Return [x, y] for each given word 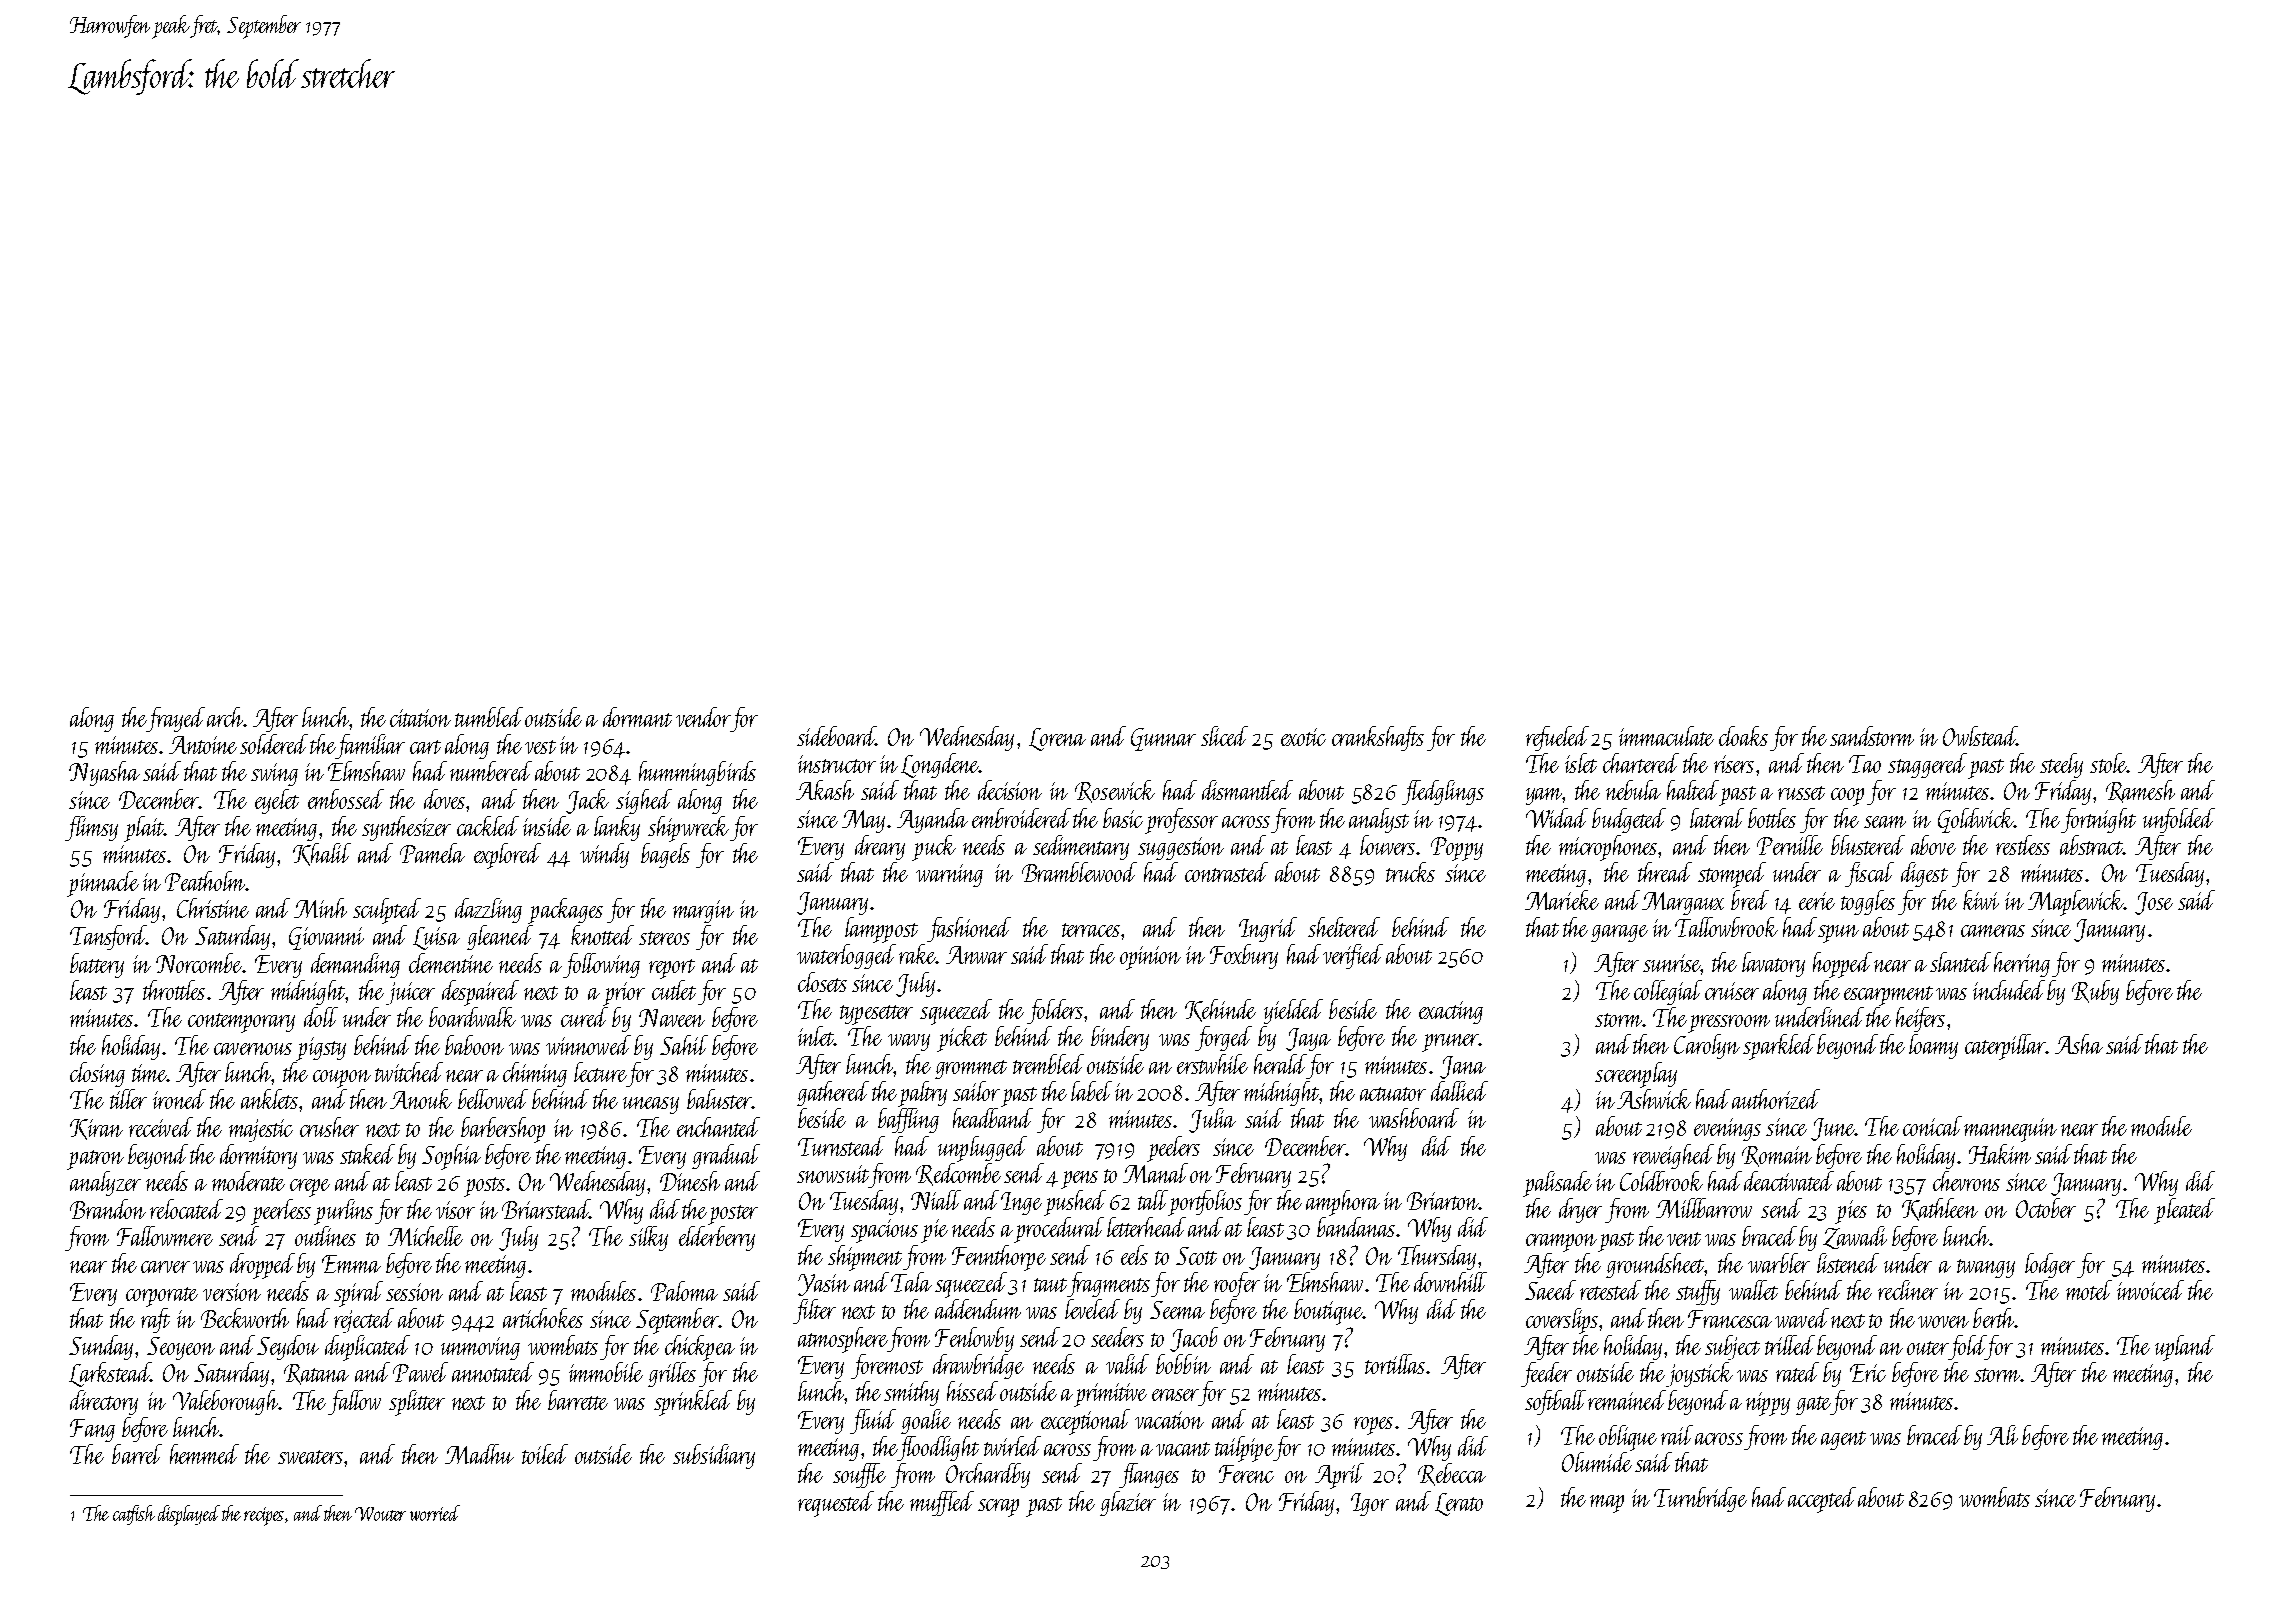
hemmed [204, 1454]
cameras [1993, 931]
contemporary [241, 1023]
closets [822, 982]
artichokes [543, 1318]
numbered [491, 771]
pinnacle [103, 884]
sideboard [836, 736]
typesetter [876, 1015]
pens [1079, 1180]
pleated [2184, 1211]
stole [2108, 763]
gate [1813, 1405]
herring [2022, 964]
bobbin [1183, 1364]
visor [455, 1210]
